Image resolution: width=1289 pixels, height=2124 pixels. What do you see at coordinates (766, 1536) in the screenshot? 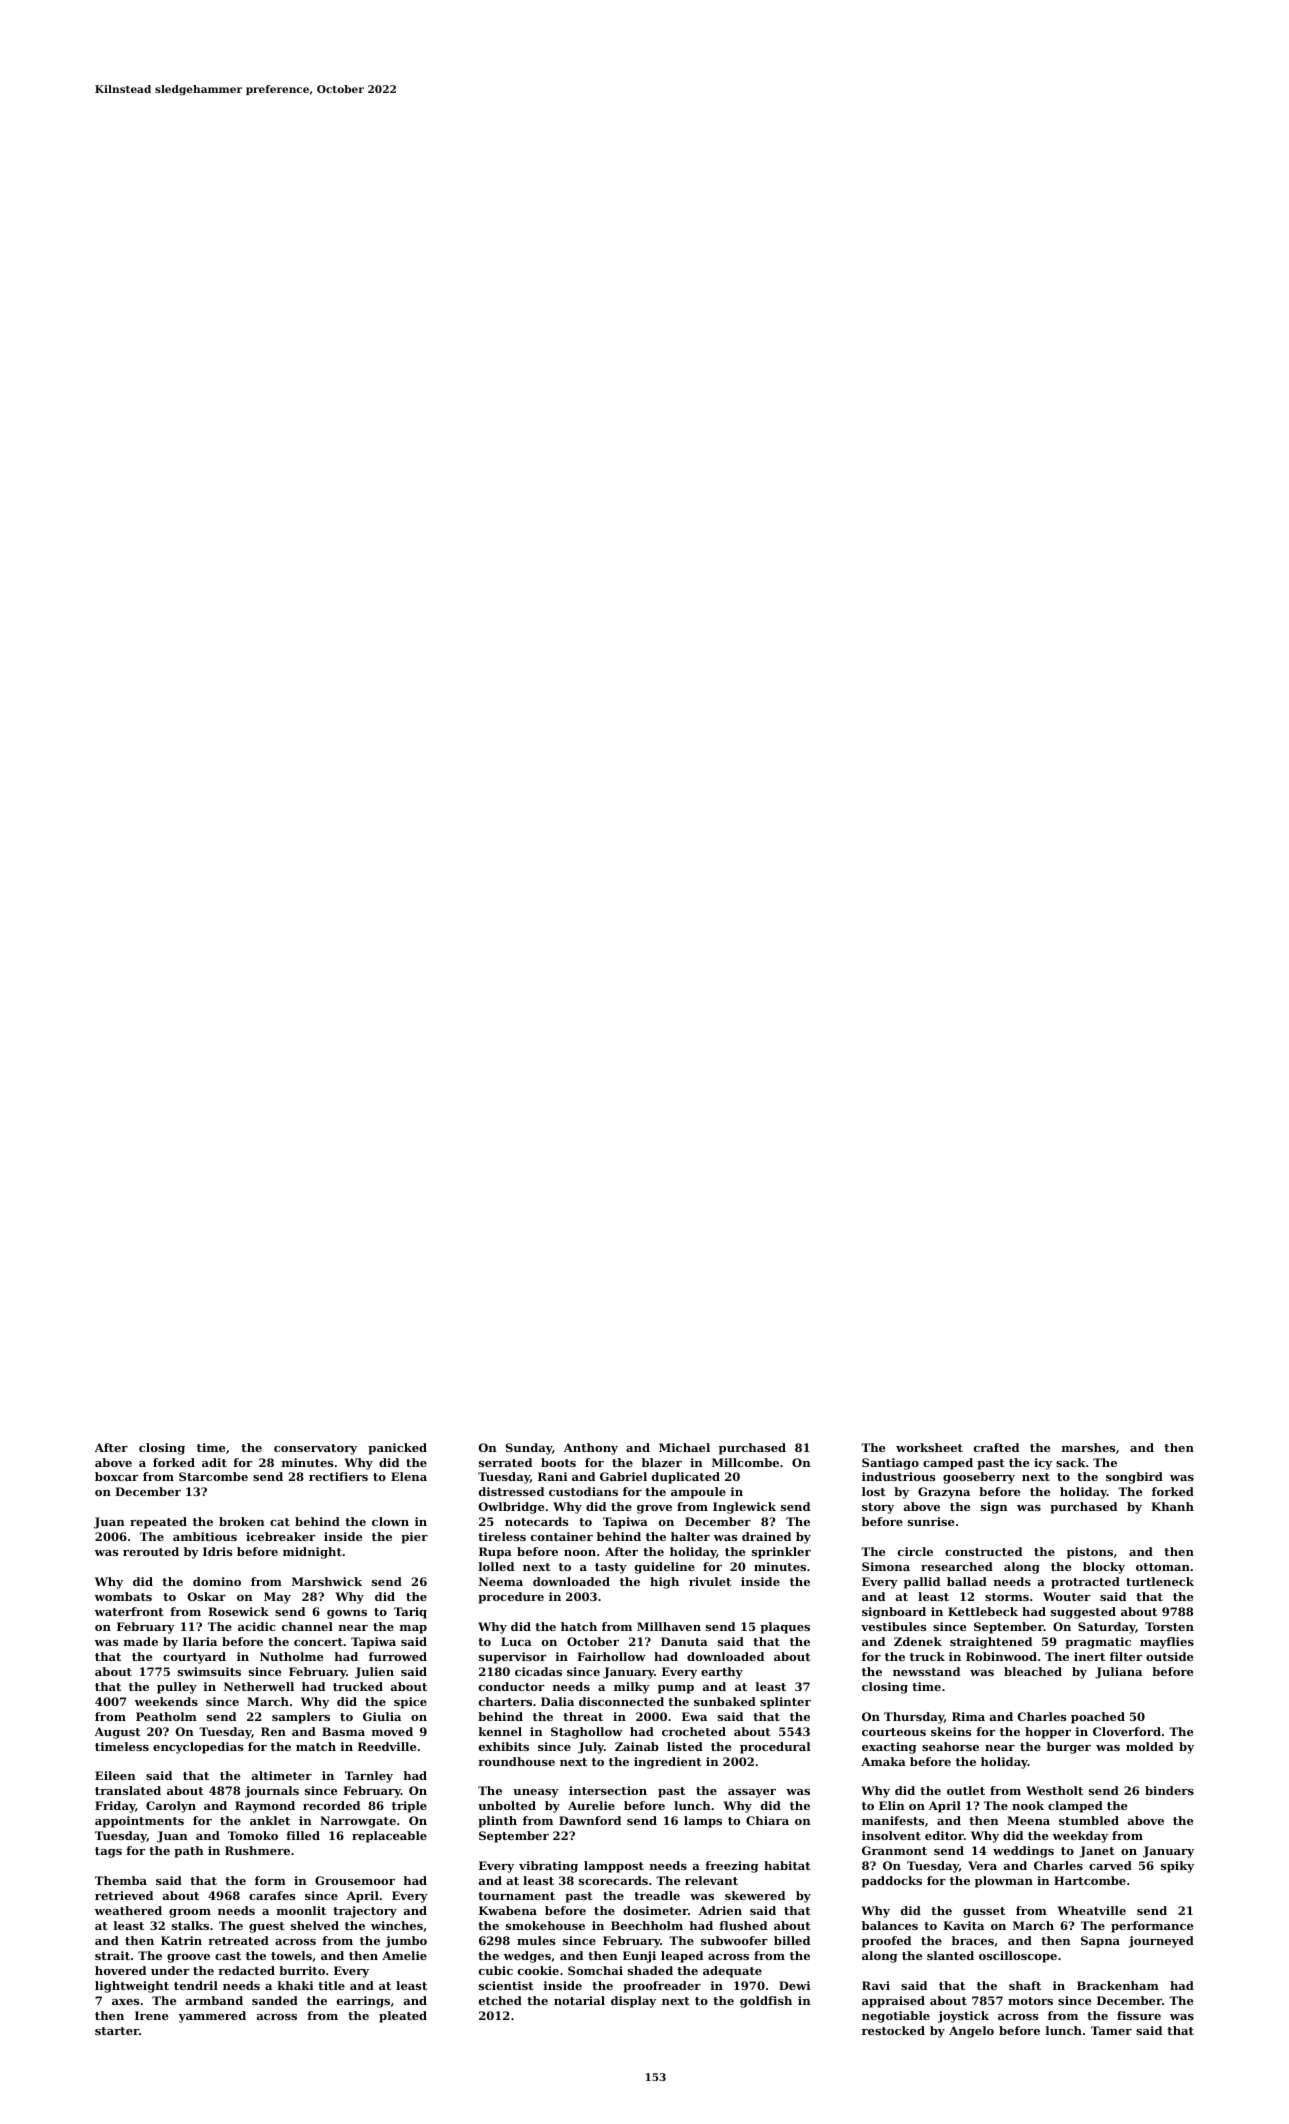
I see `drained` at bounding box center [766, 1536].
